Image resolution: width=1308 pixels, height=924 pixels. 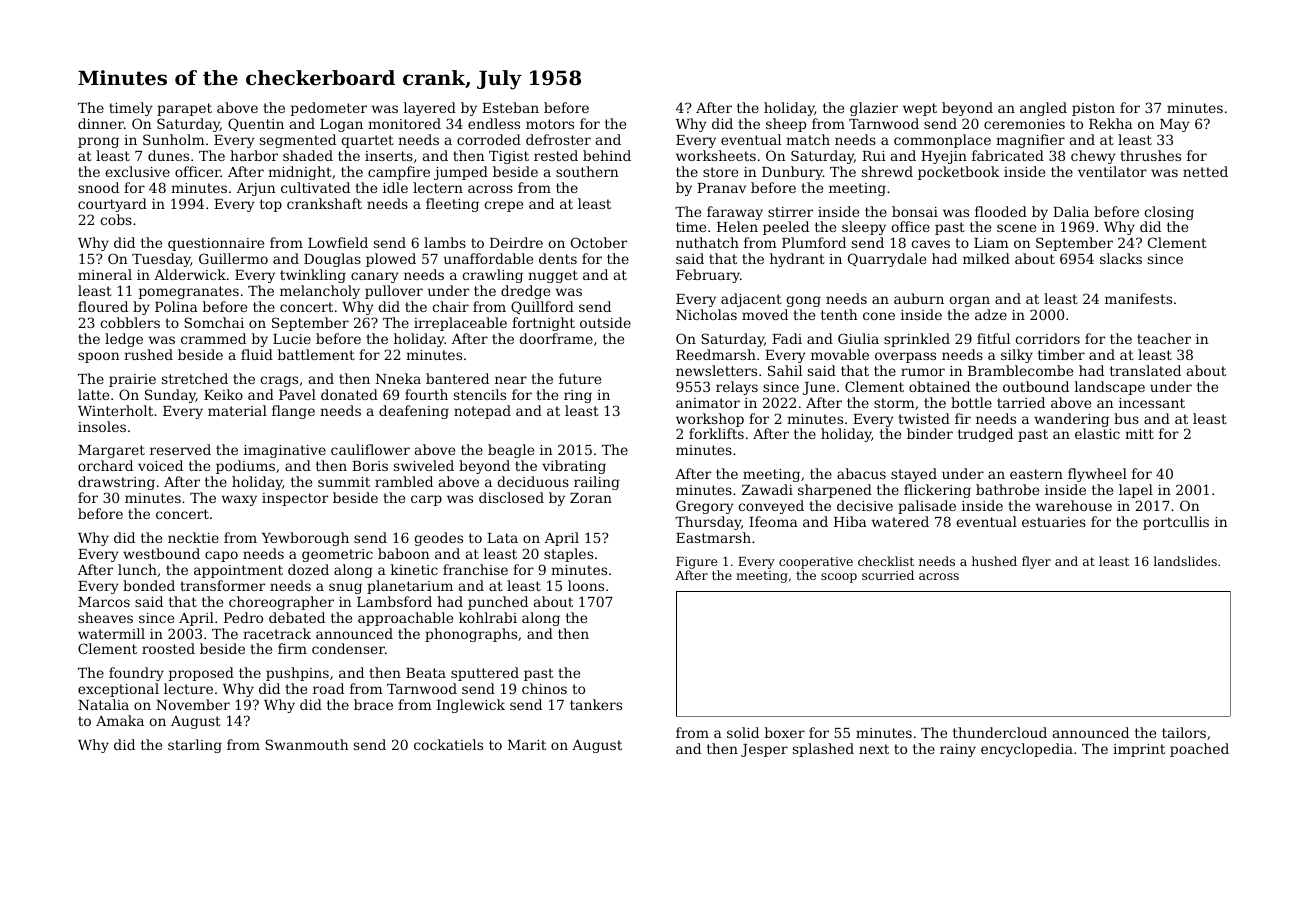 I want to click on spoon, so click(x=99, y=357).
